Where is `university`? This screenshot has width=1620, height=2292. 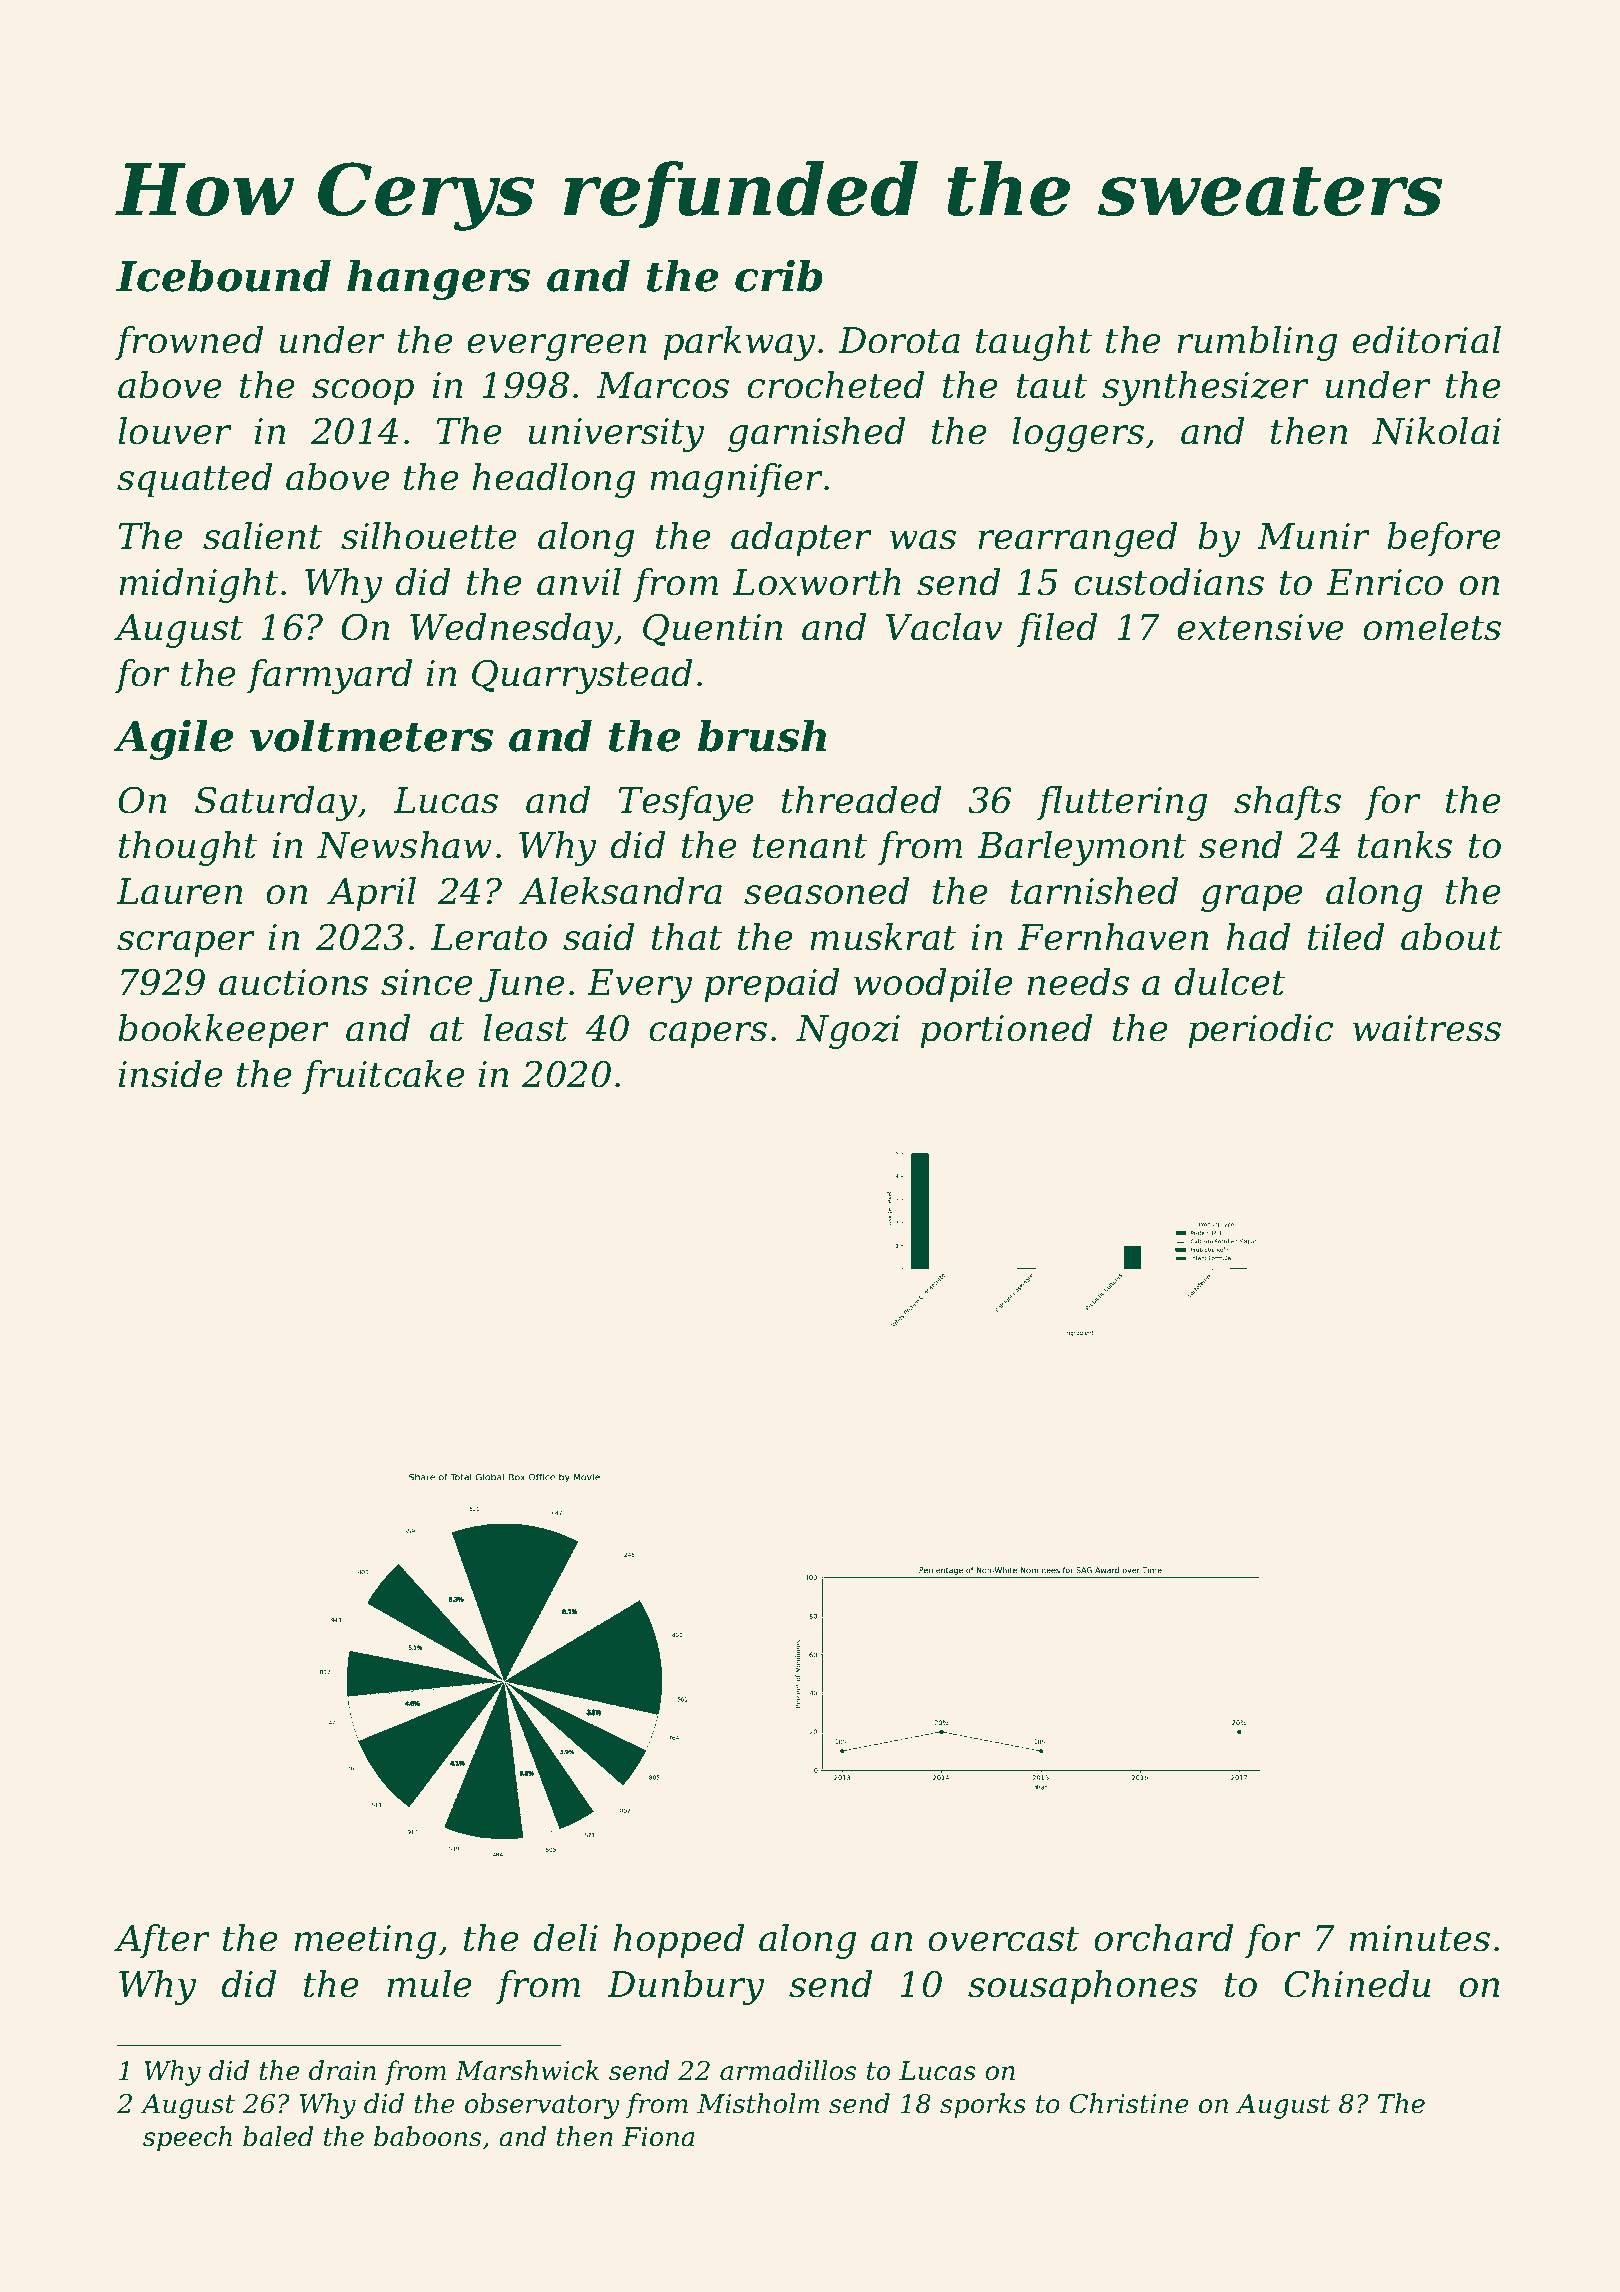
university is located at coordinates (616, 435).
